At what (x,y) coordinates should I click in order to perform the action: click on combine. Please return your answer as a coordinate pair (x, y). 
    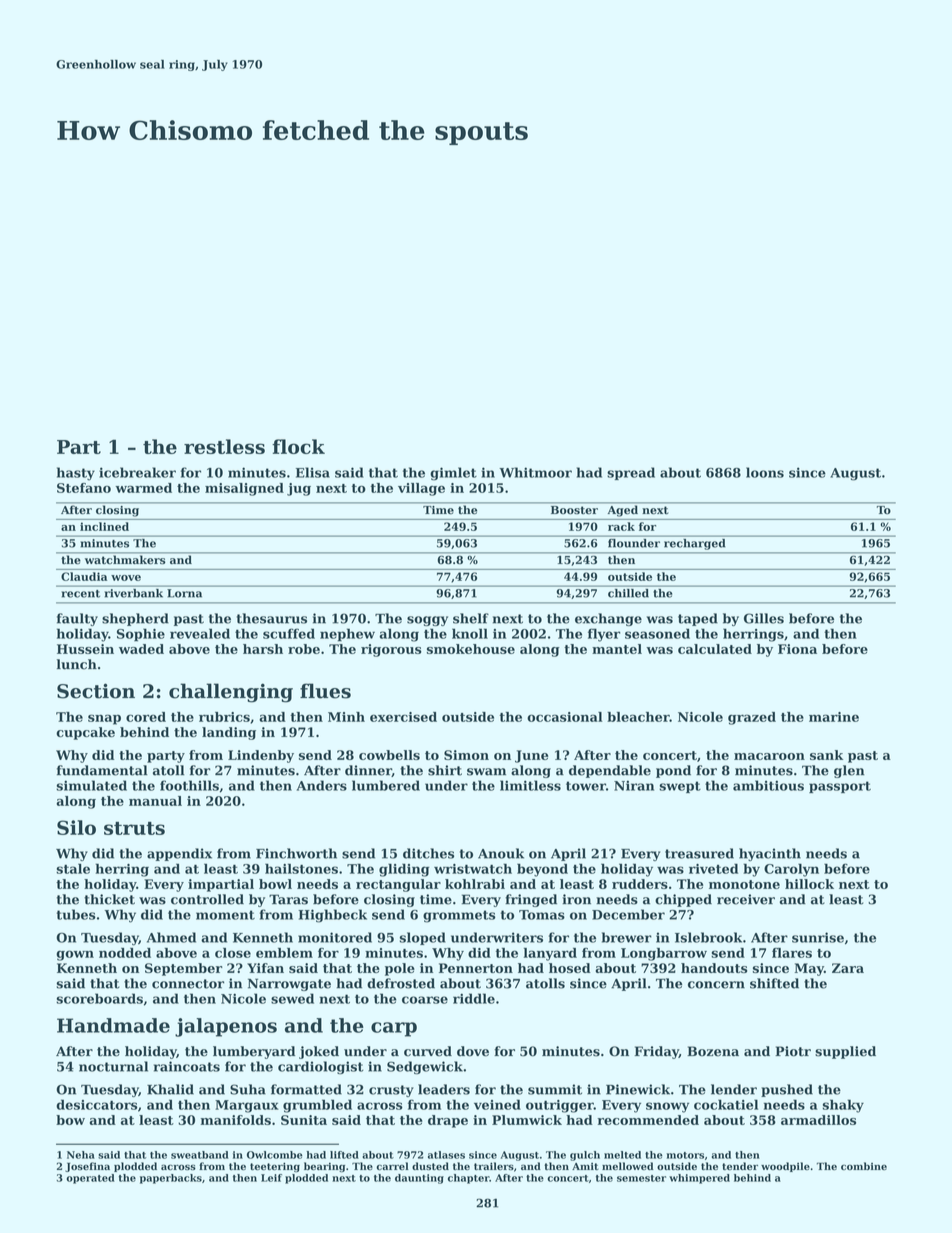
    Looking at the image, I should click on (864, 1166).
